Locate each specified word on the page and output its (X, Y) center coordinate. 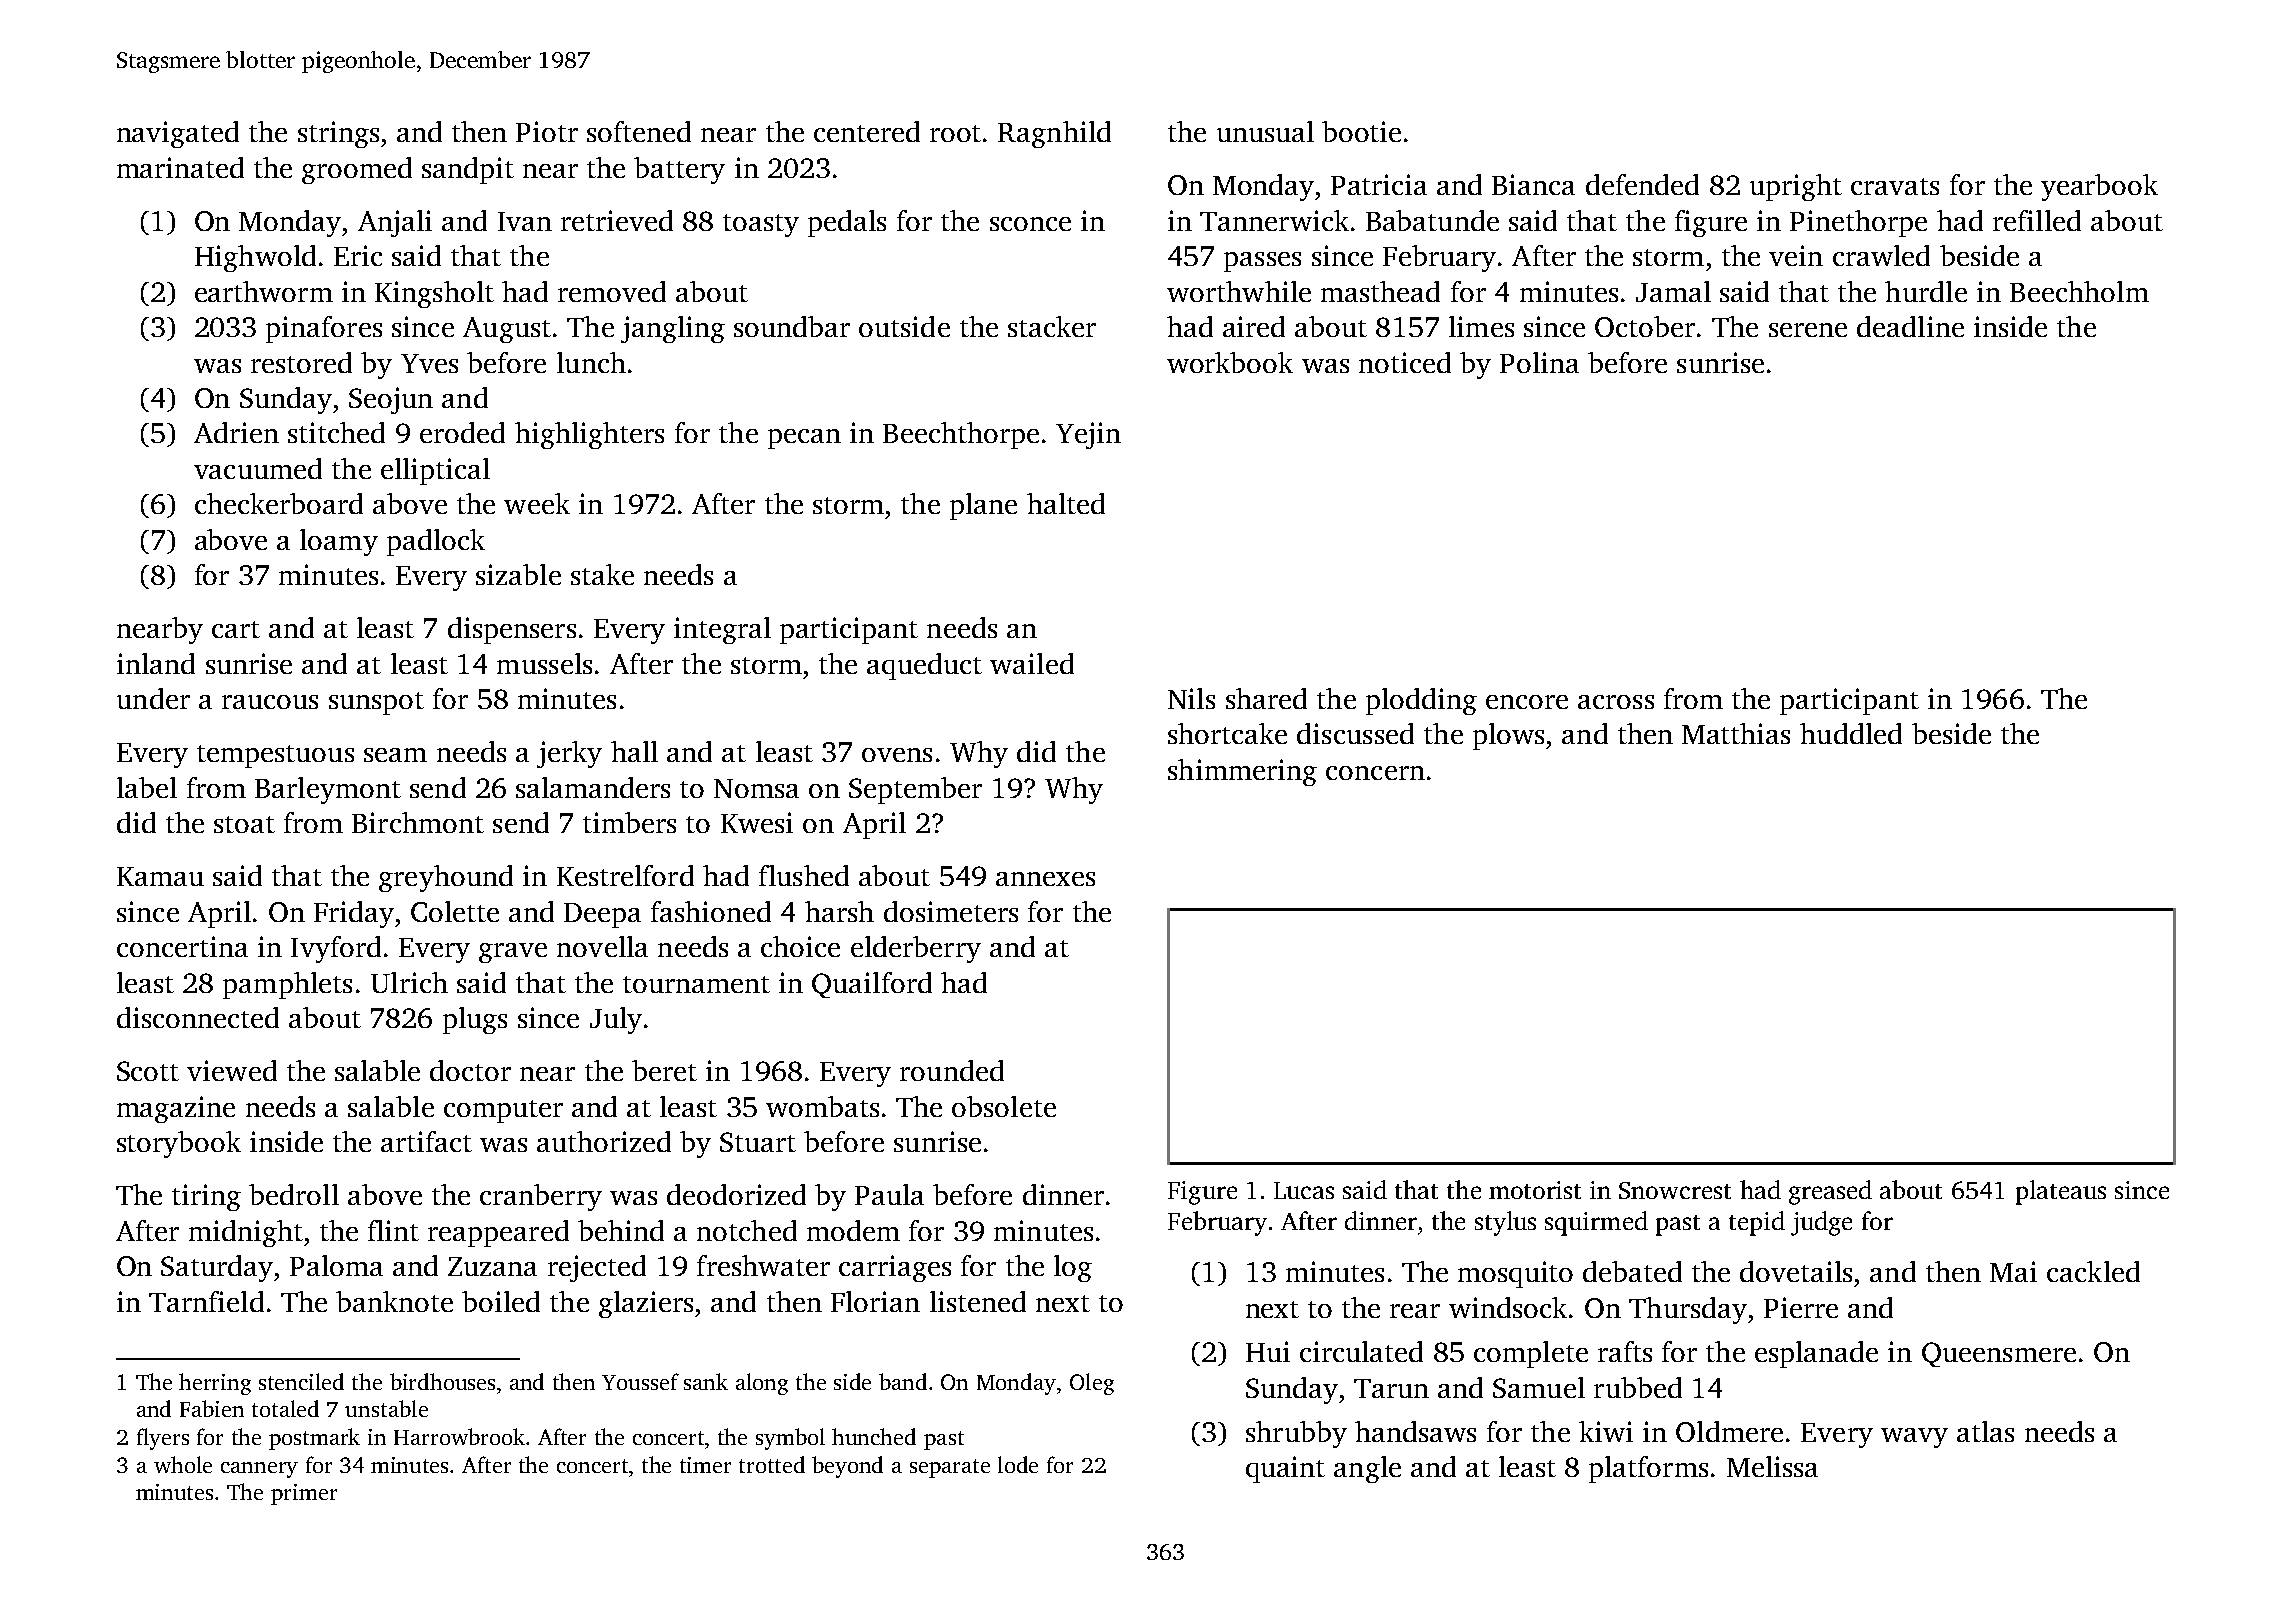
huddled (1851, 733)
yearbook (2099, 187)
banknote (394, 1301)
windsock (1508, 1307)
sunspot (376, 703)
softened (639, 131)
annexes (1045, 879)
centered (867, 131)
